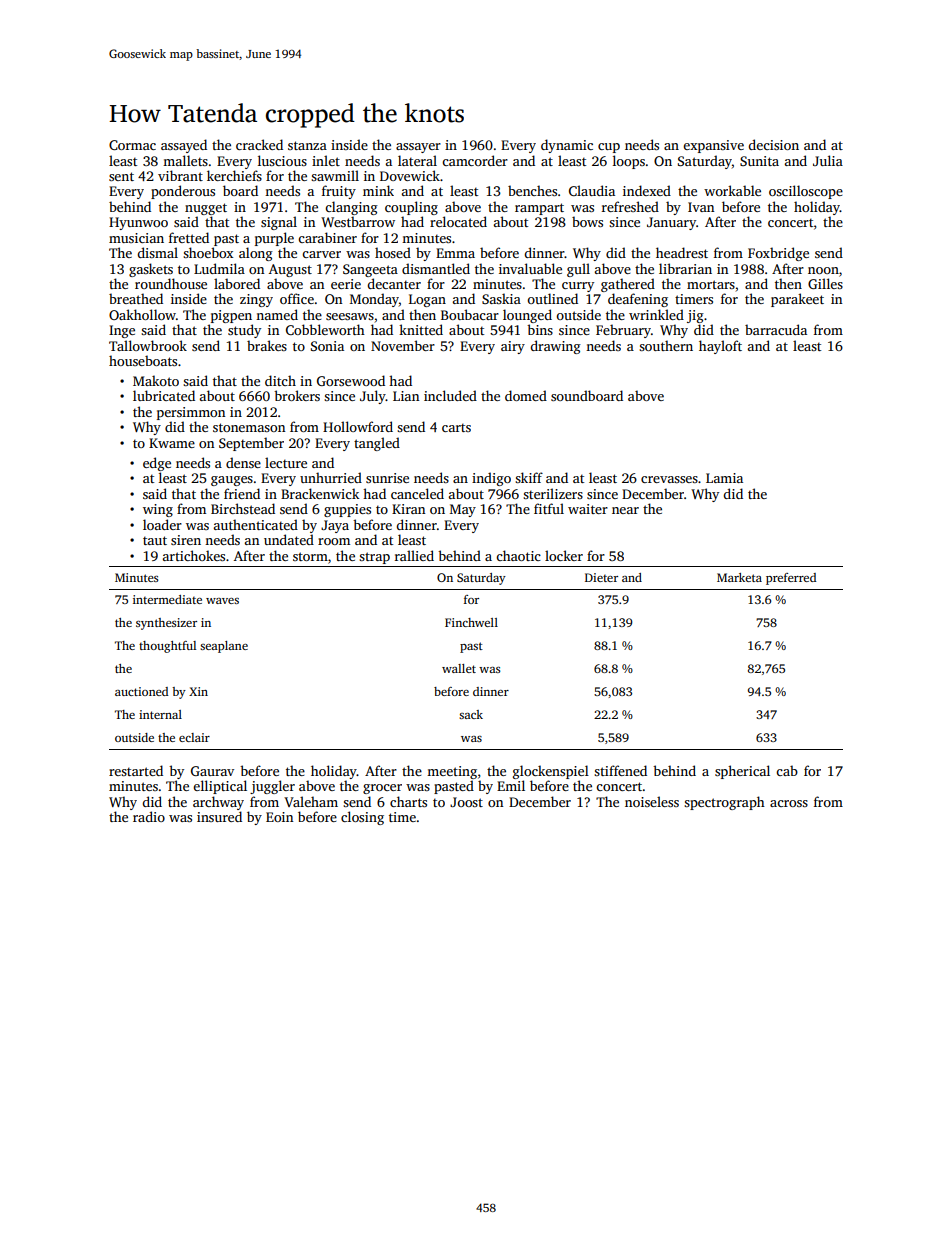 The width and height of the document is (952, 1233). I want to click on July, so click(373, 397).
